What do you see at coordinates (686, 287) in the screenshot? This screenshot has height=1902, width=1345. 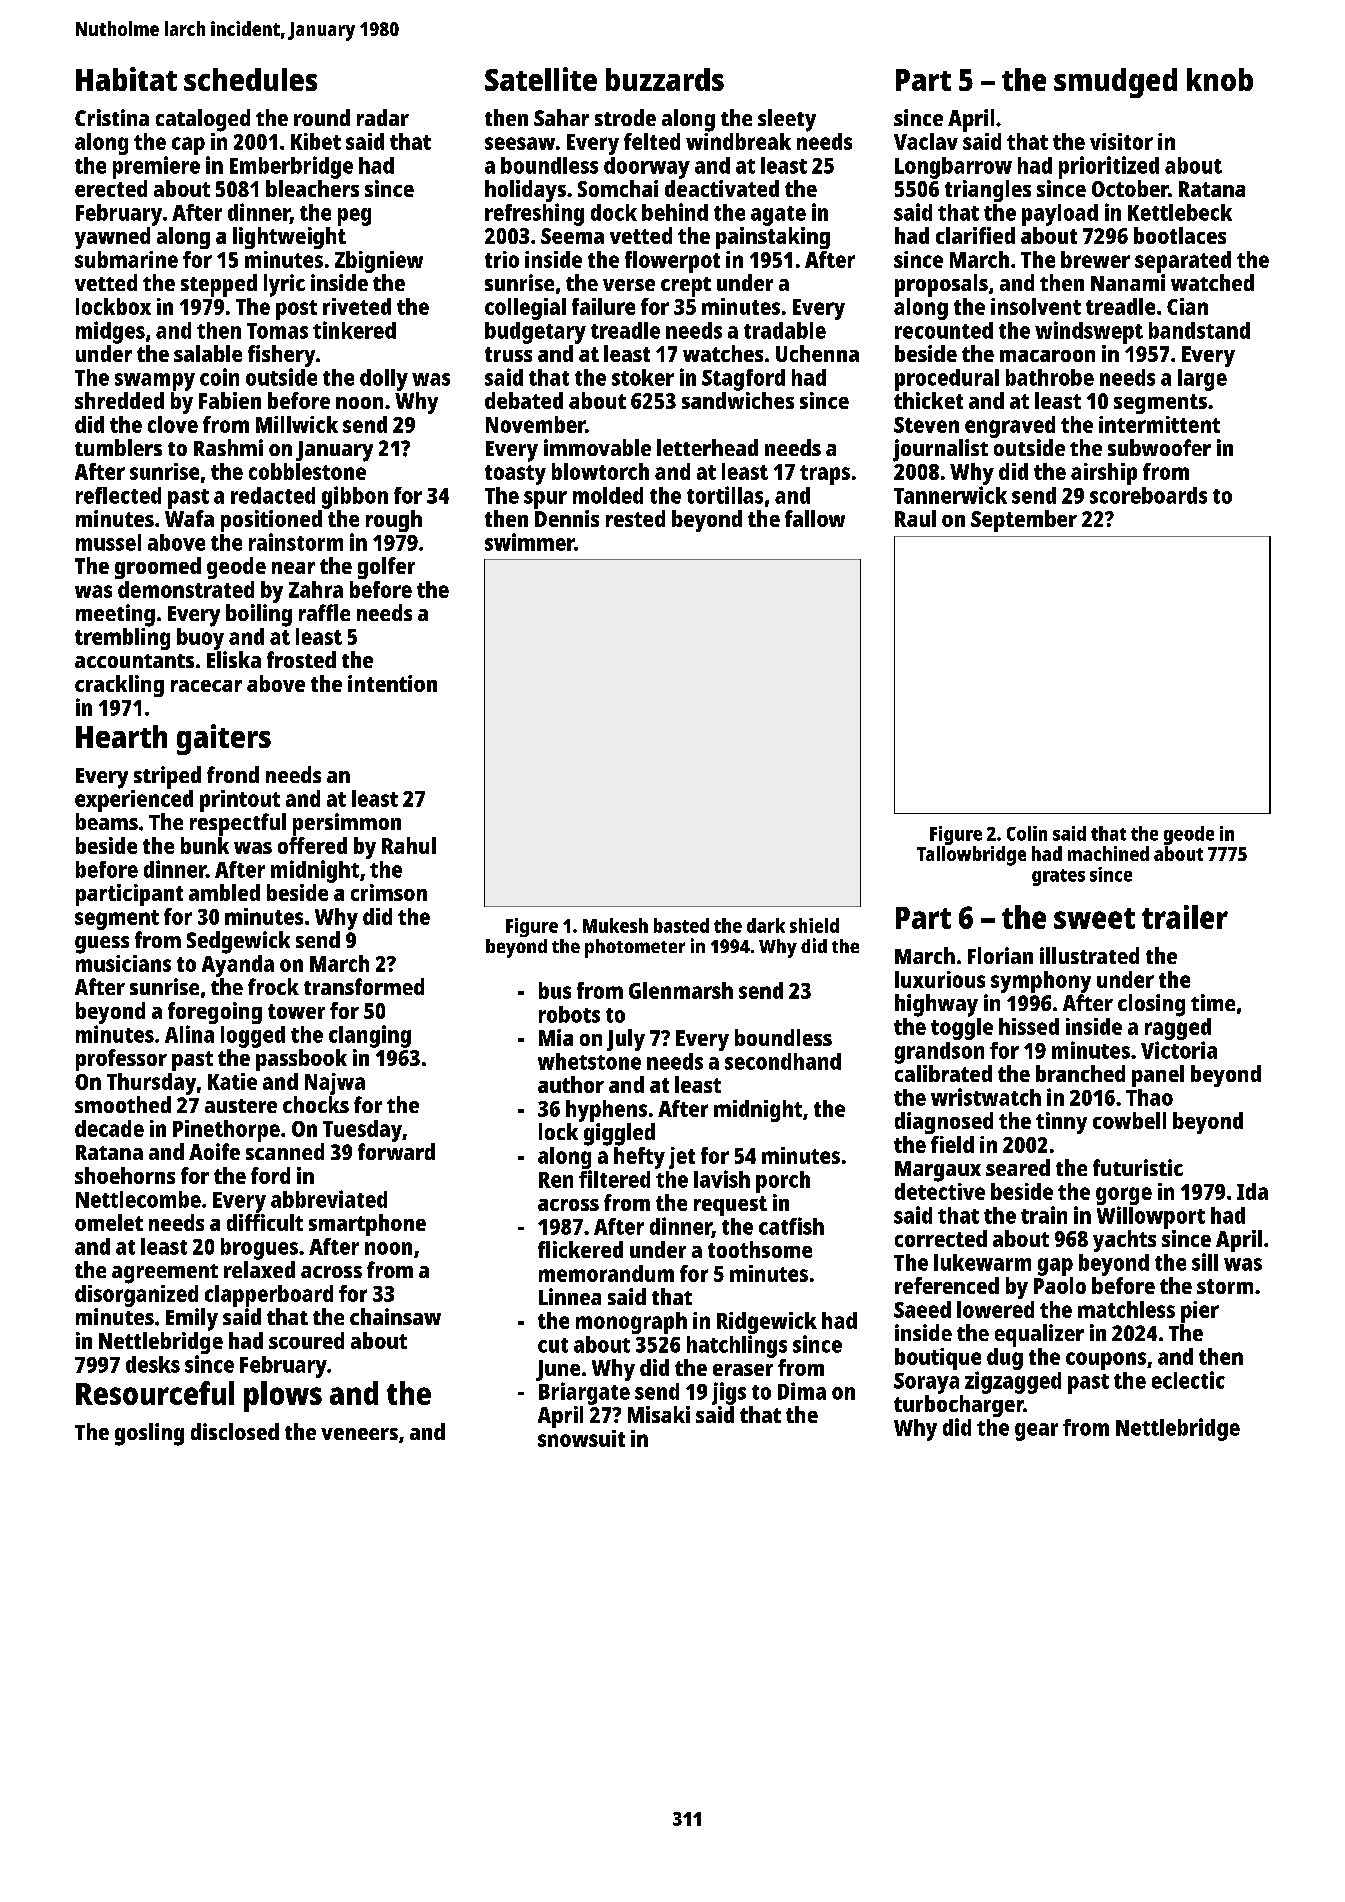 I see `crept` at bounding box center [686, 287].
